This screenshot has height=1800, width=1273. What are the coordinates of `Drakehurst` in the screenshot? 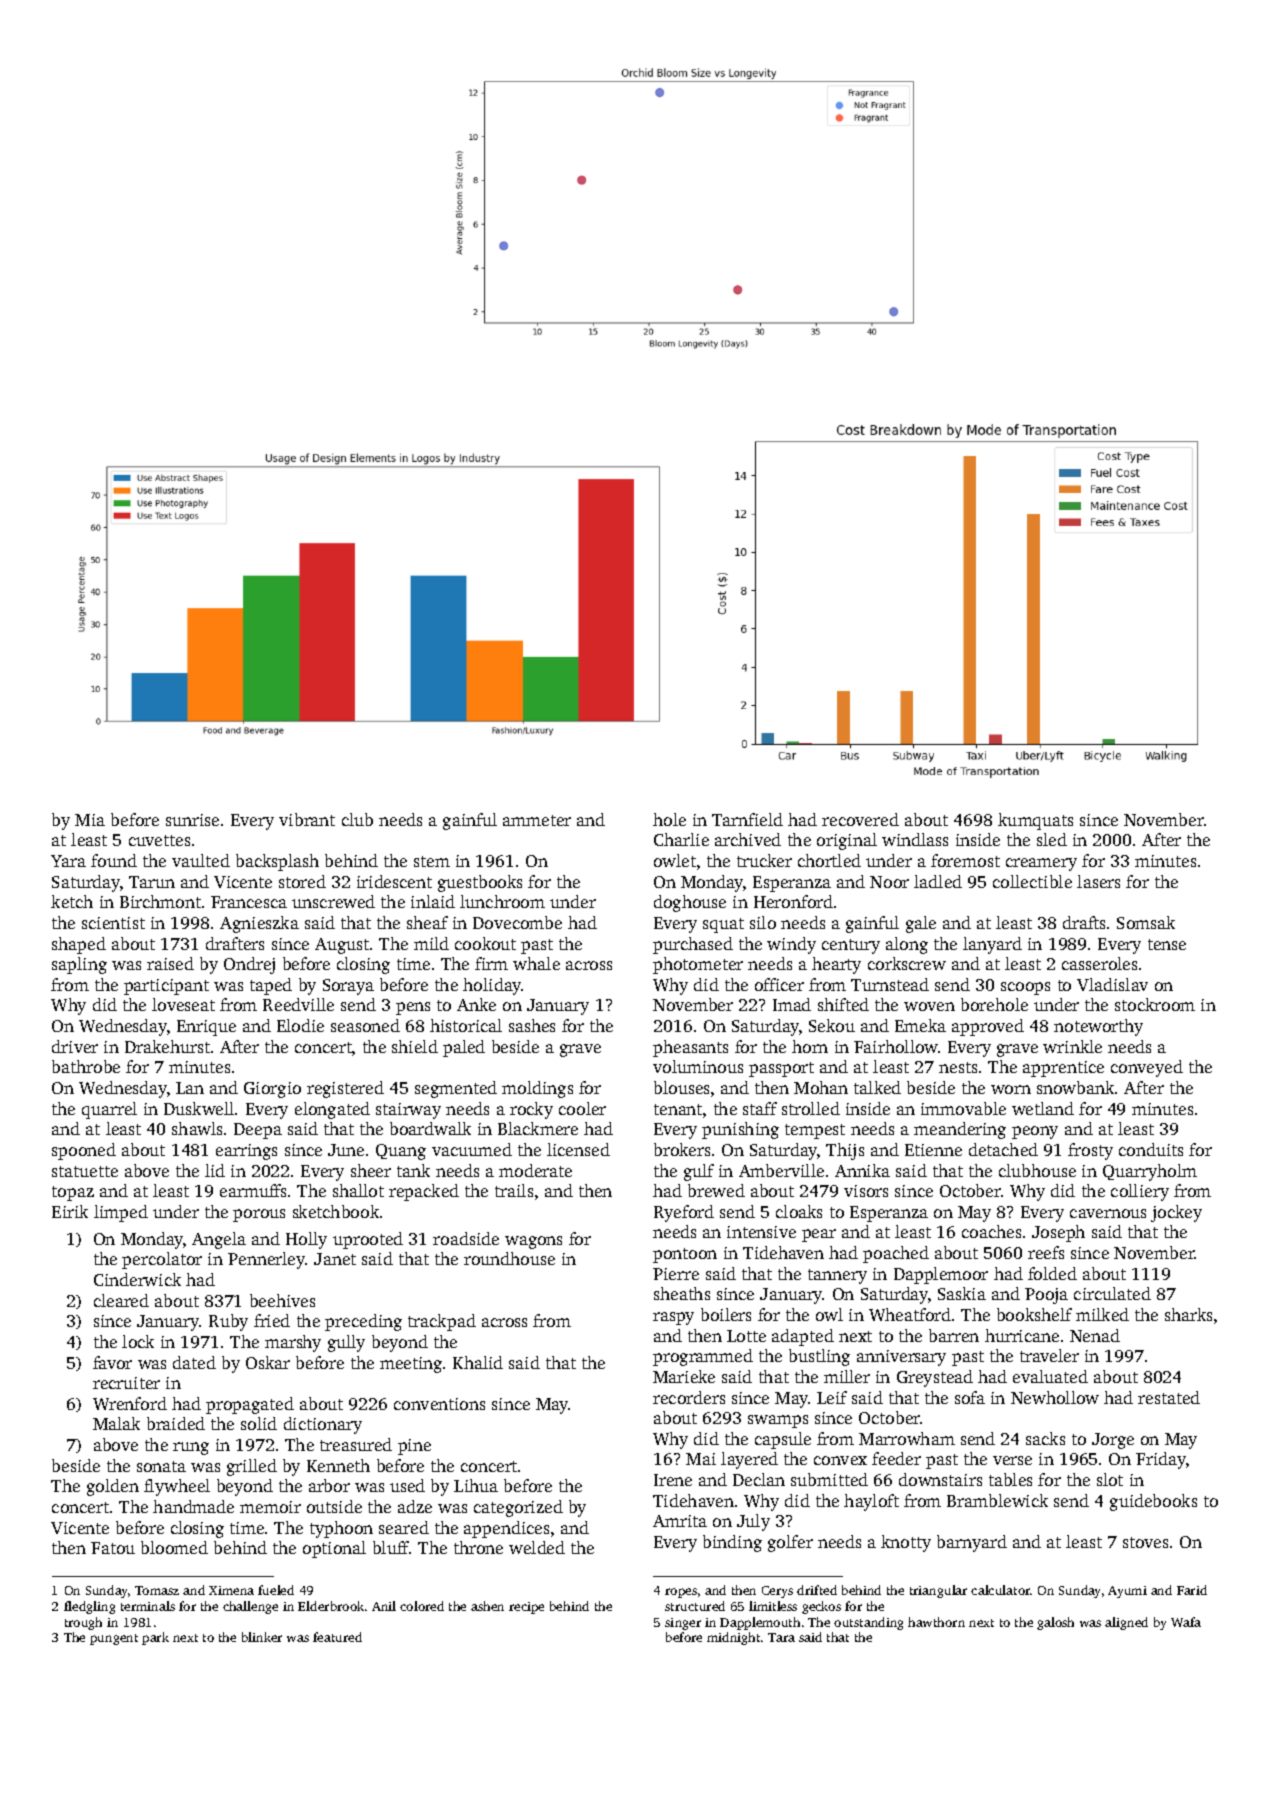 It's located at (167, 1046).
